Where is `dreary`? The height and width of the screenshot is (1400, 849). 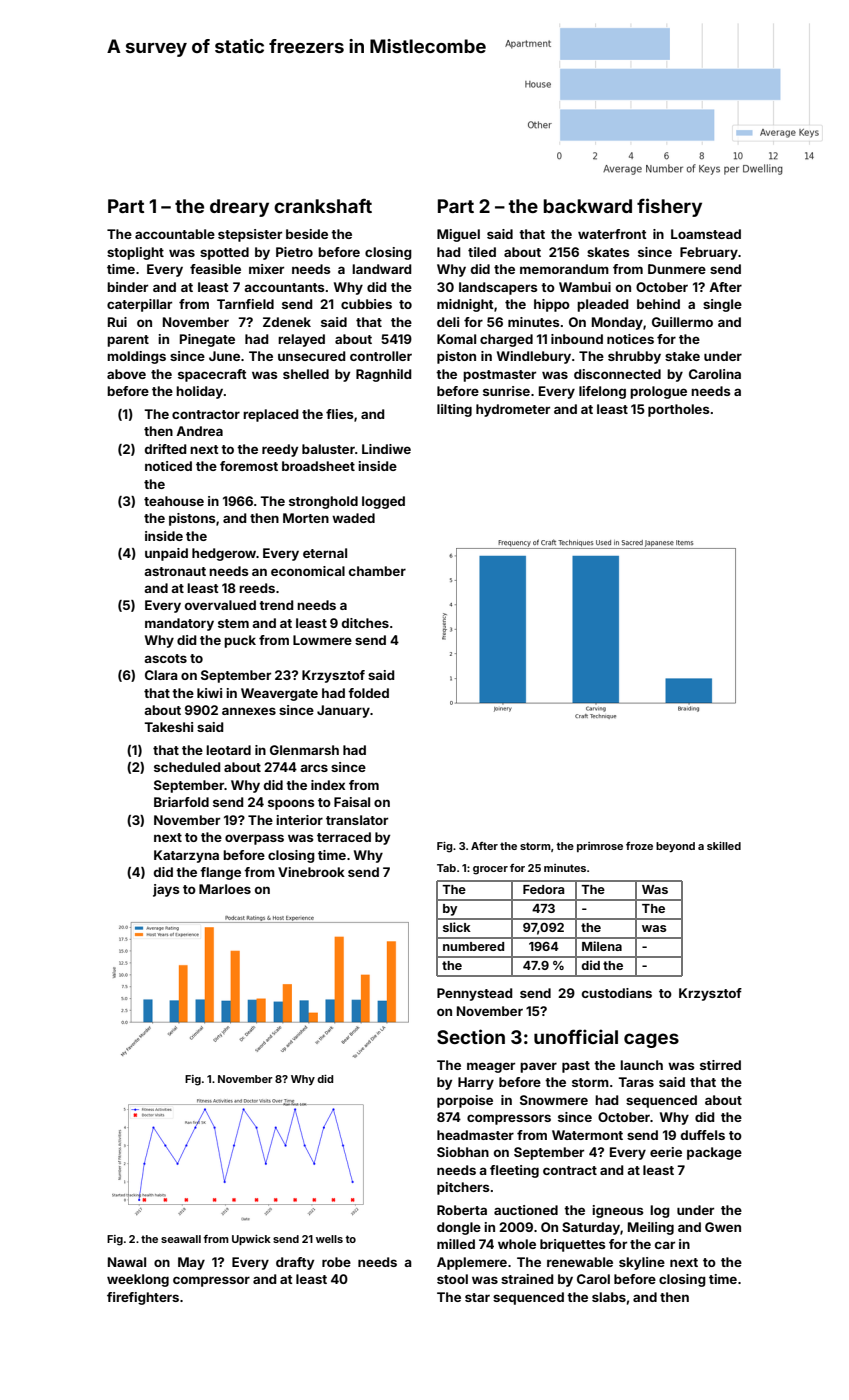 dreary is located at coordinates (239, 208).
